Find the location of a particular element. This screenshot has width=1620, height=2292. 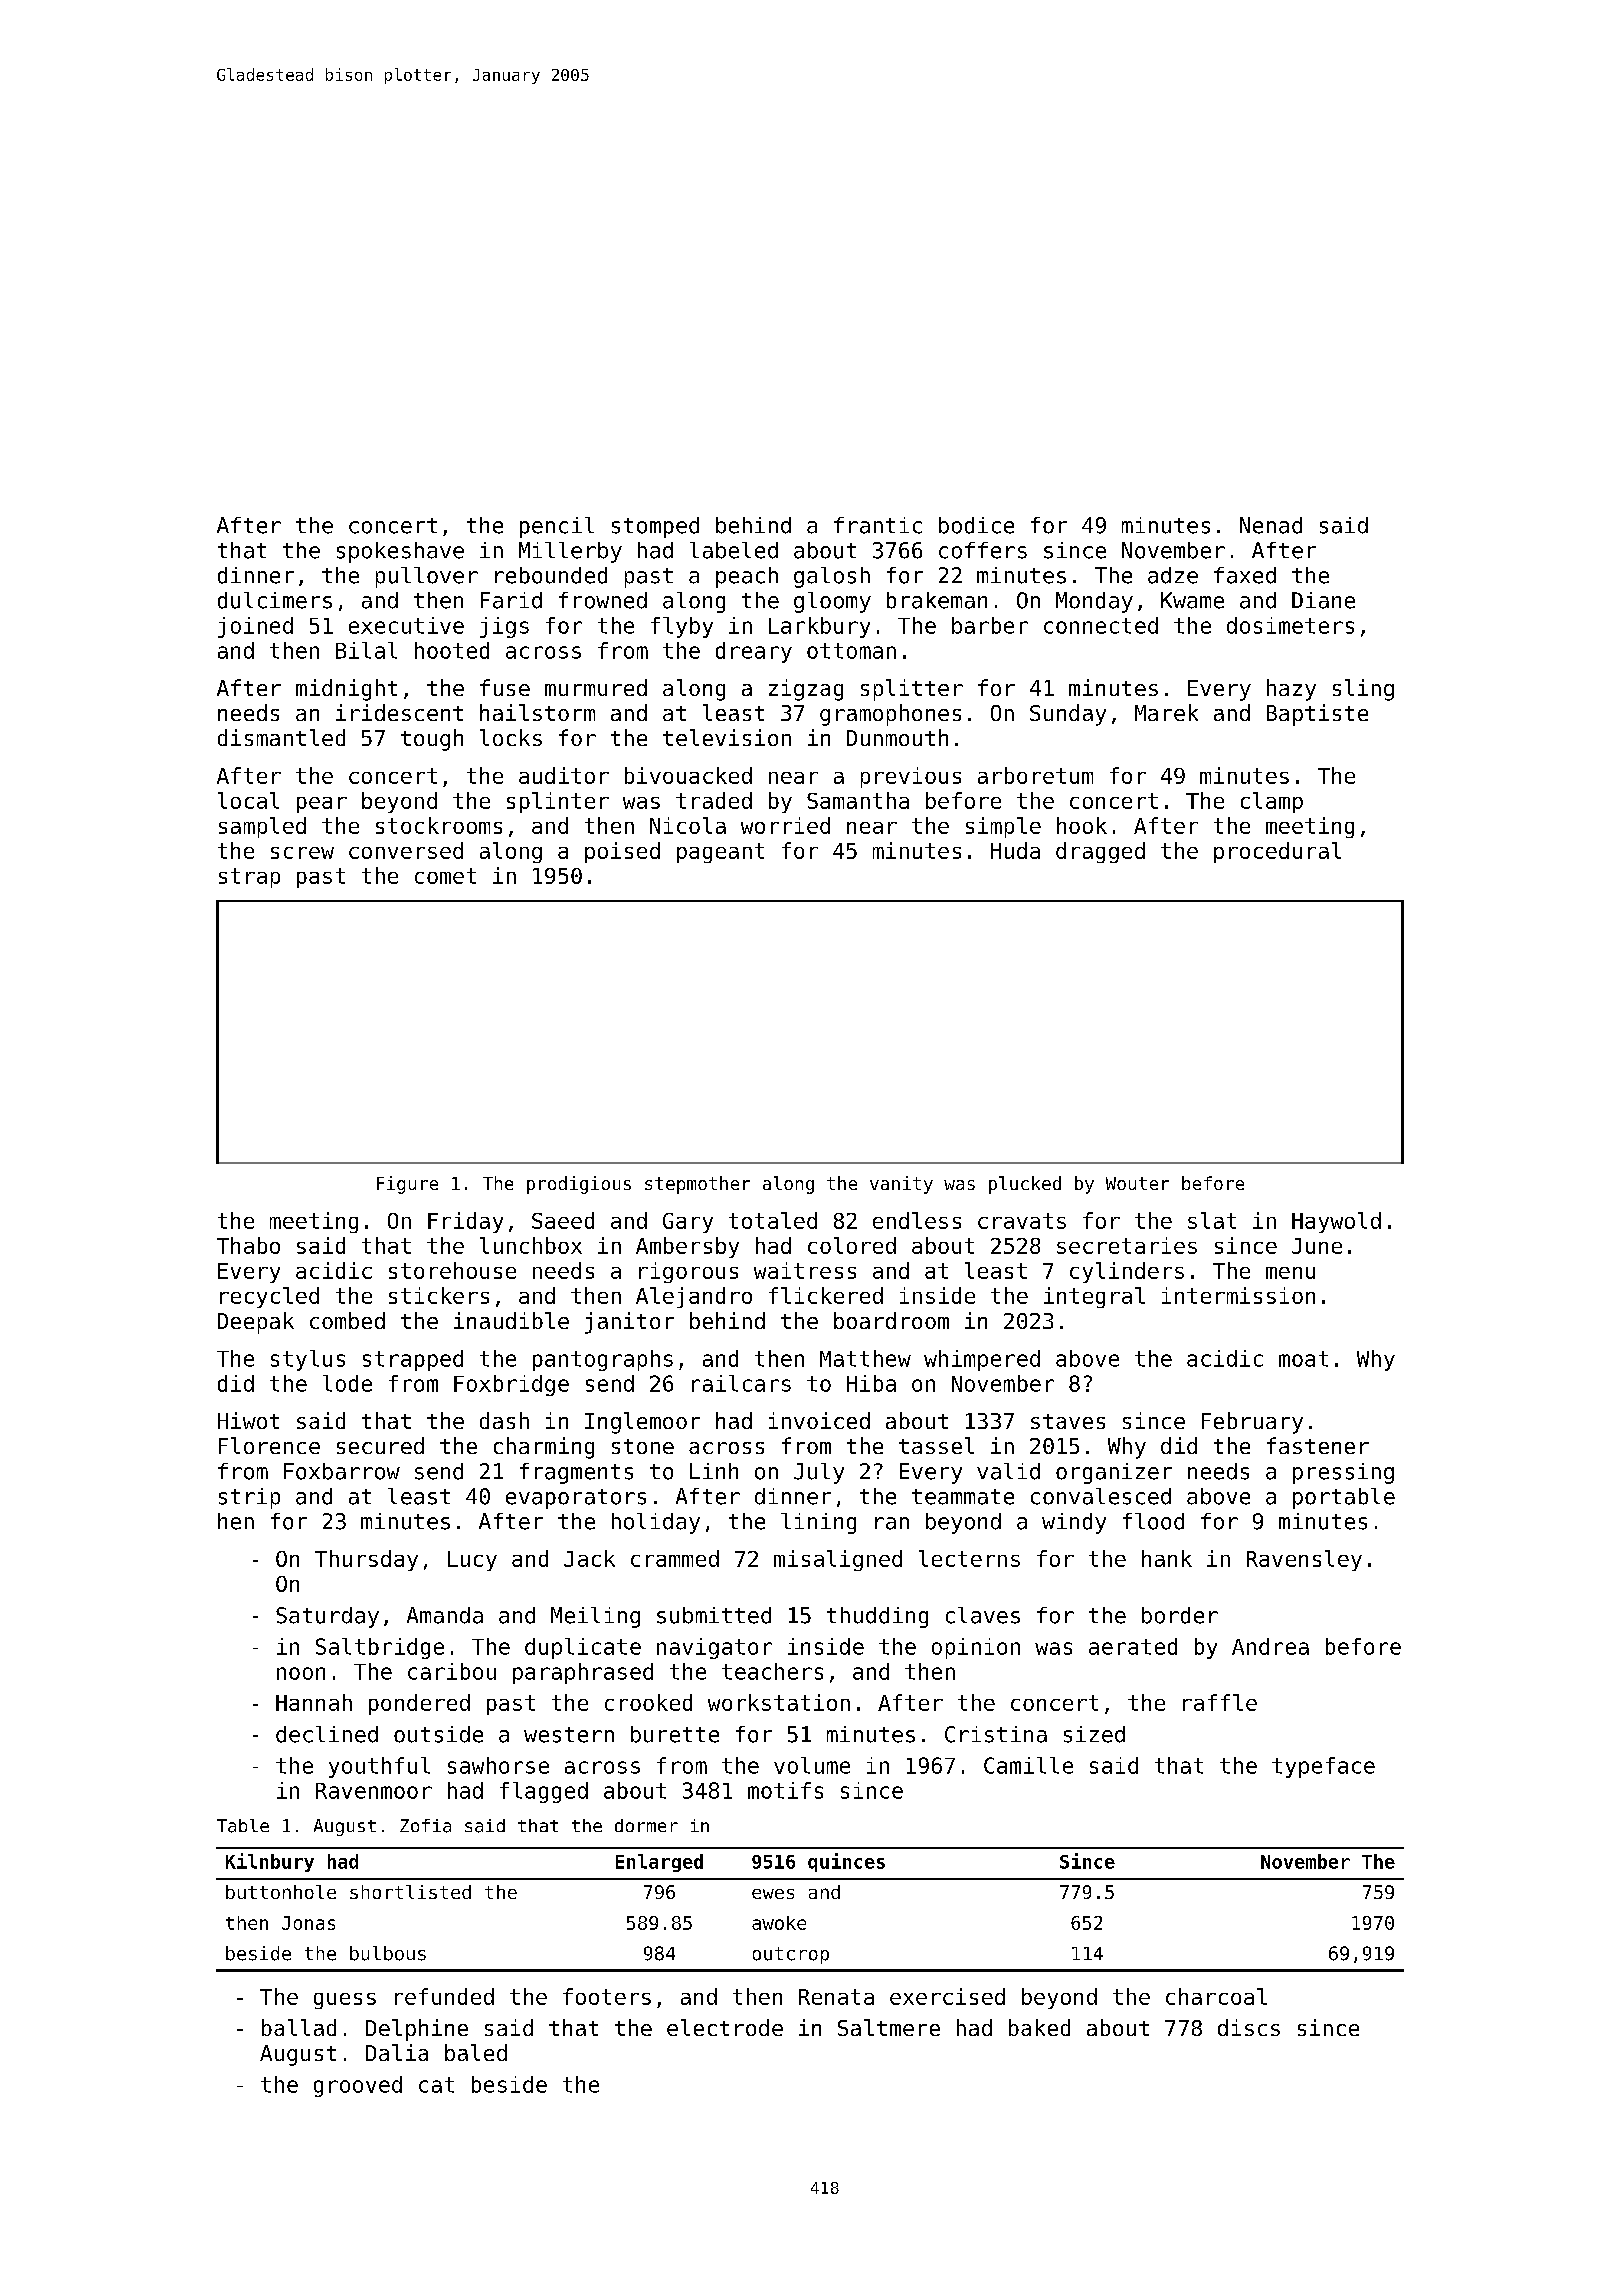

Figure is located at coordinates (407, 1185).
